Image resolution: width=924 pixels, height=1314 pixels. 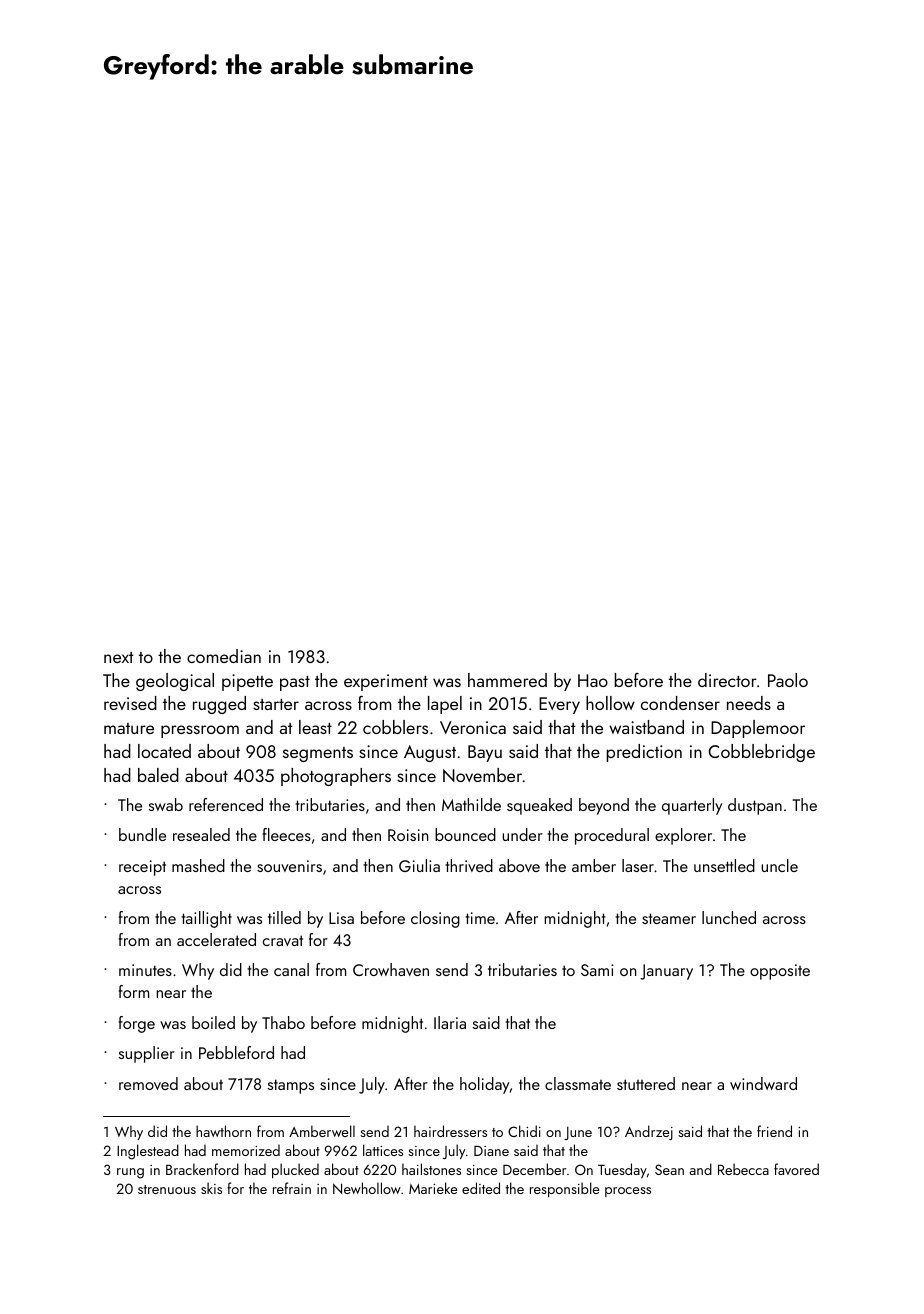 I want to click on Paolo, so click(x=788, y=680).
